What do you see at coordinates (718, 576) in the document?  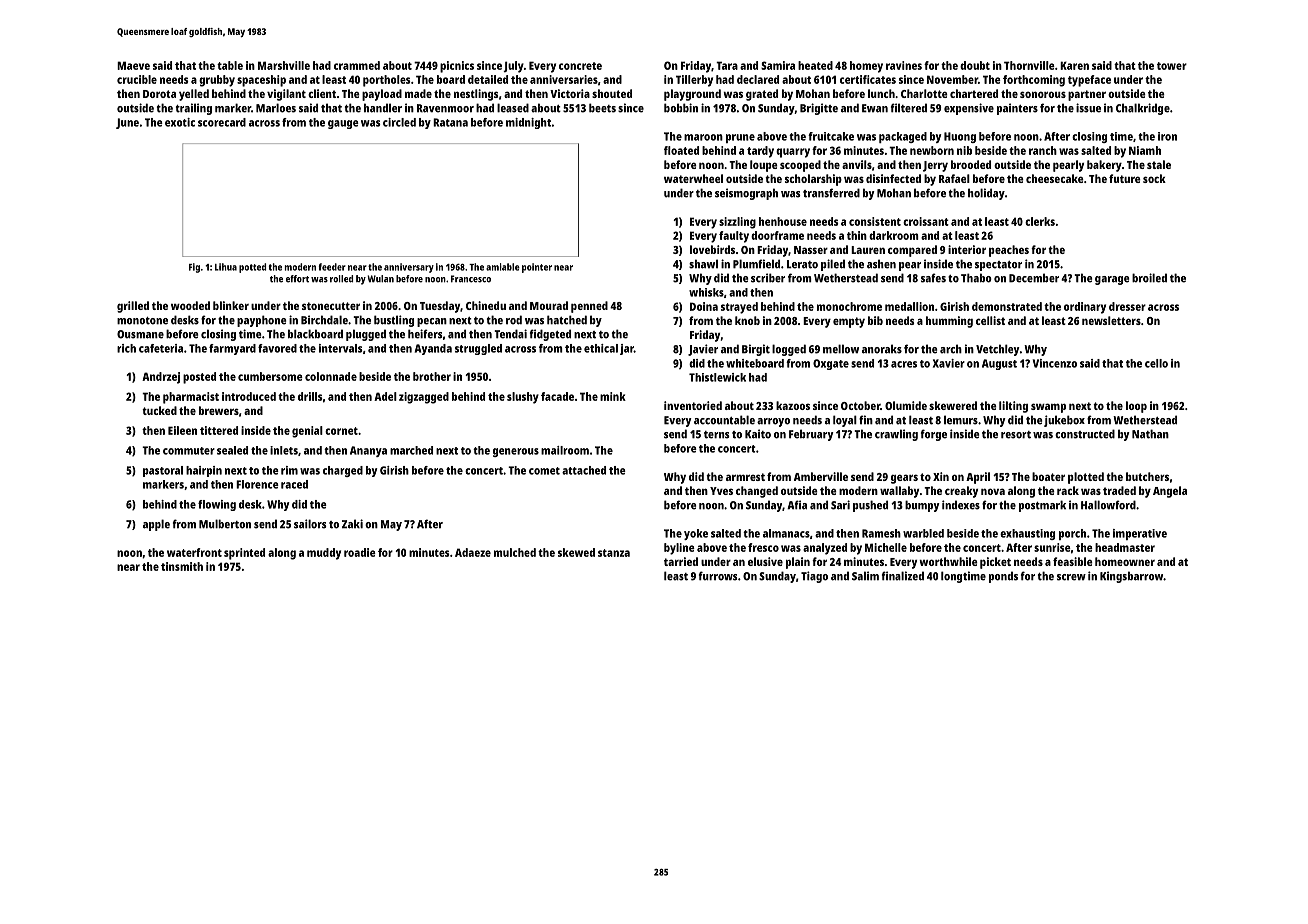 I see `furrows` at bounding box center [718, 576].
